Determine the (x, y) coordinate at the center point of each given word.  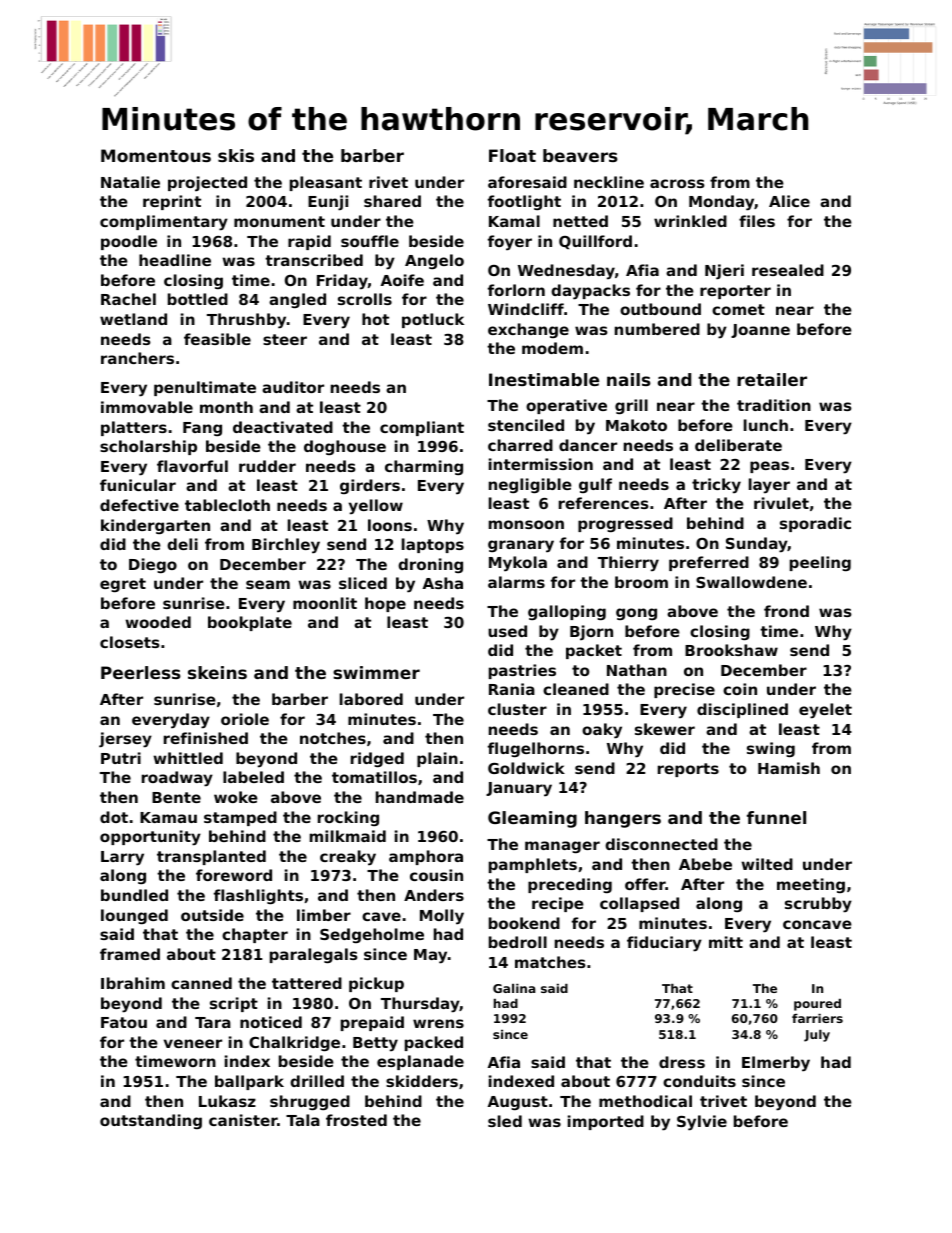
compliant (422, 428)
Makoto (636, 425)
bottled (198, 299)
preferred (709, 563)
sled (505, 1121)
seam (268, 584)
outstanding (151, 1121)
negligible (530, 486)
